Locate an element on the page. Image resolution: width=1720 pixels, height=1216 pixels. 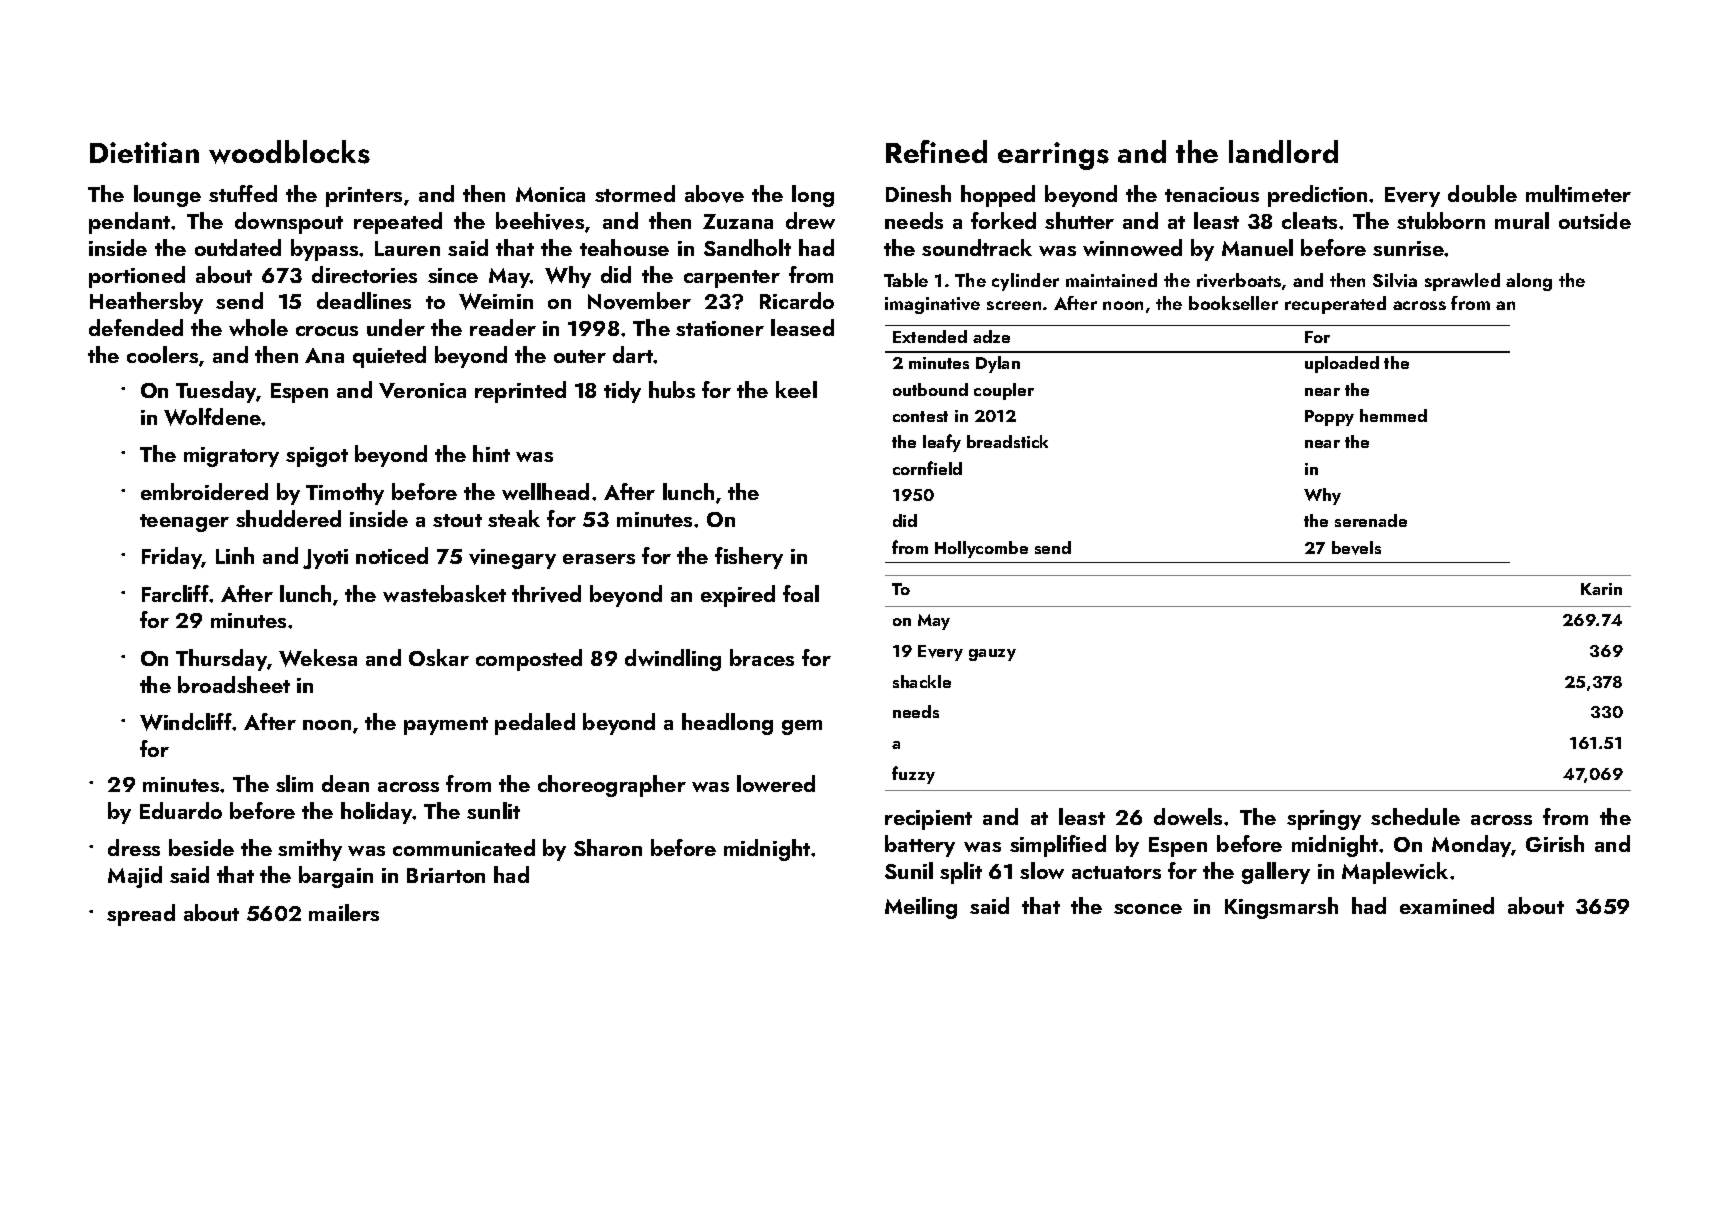
fuzzy is located at coordinates (913, 775).
